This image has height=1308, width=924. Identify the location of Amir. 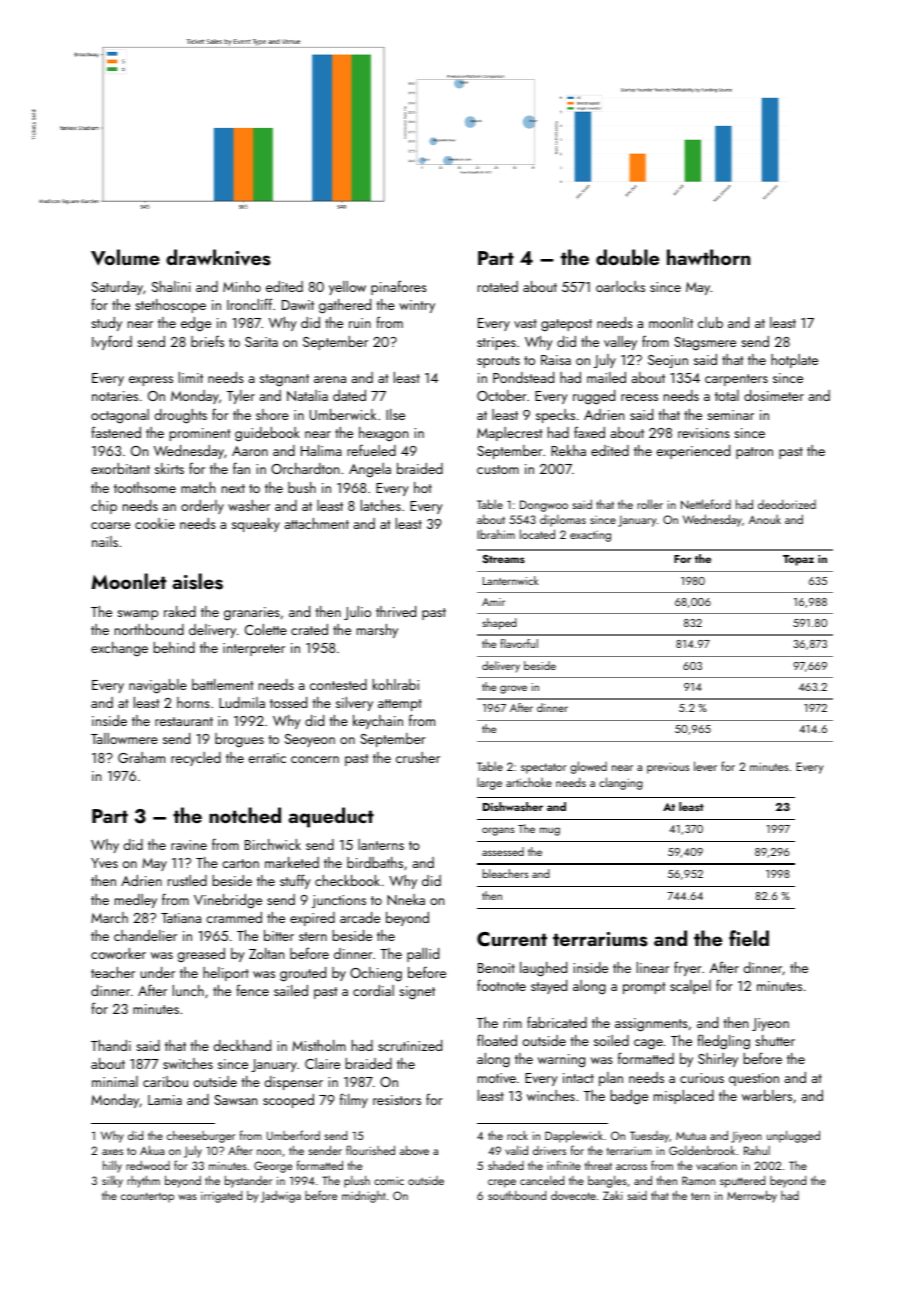
(493, 602).
